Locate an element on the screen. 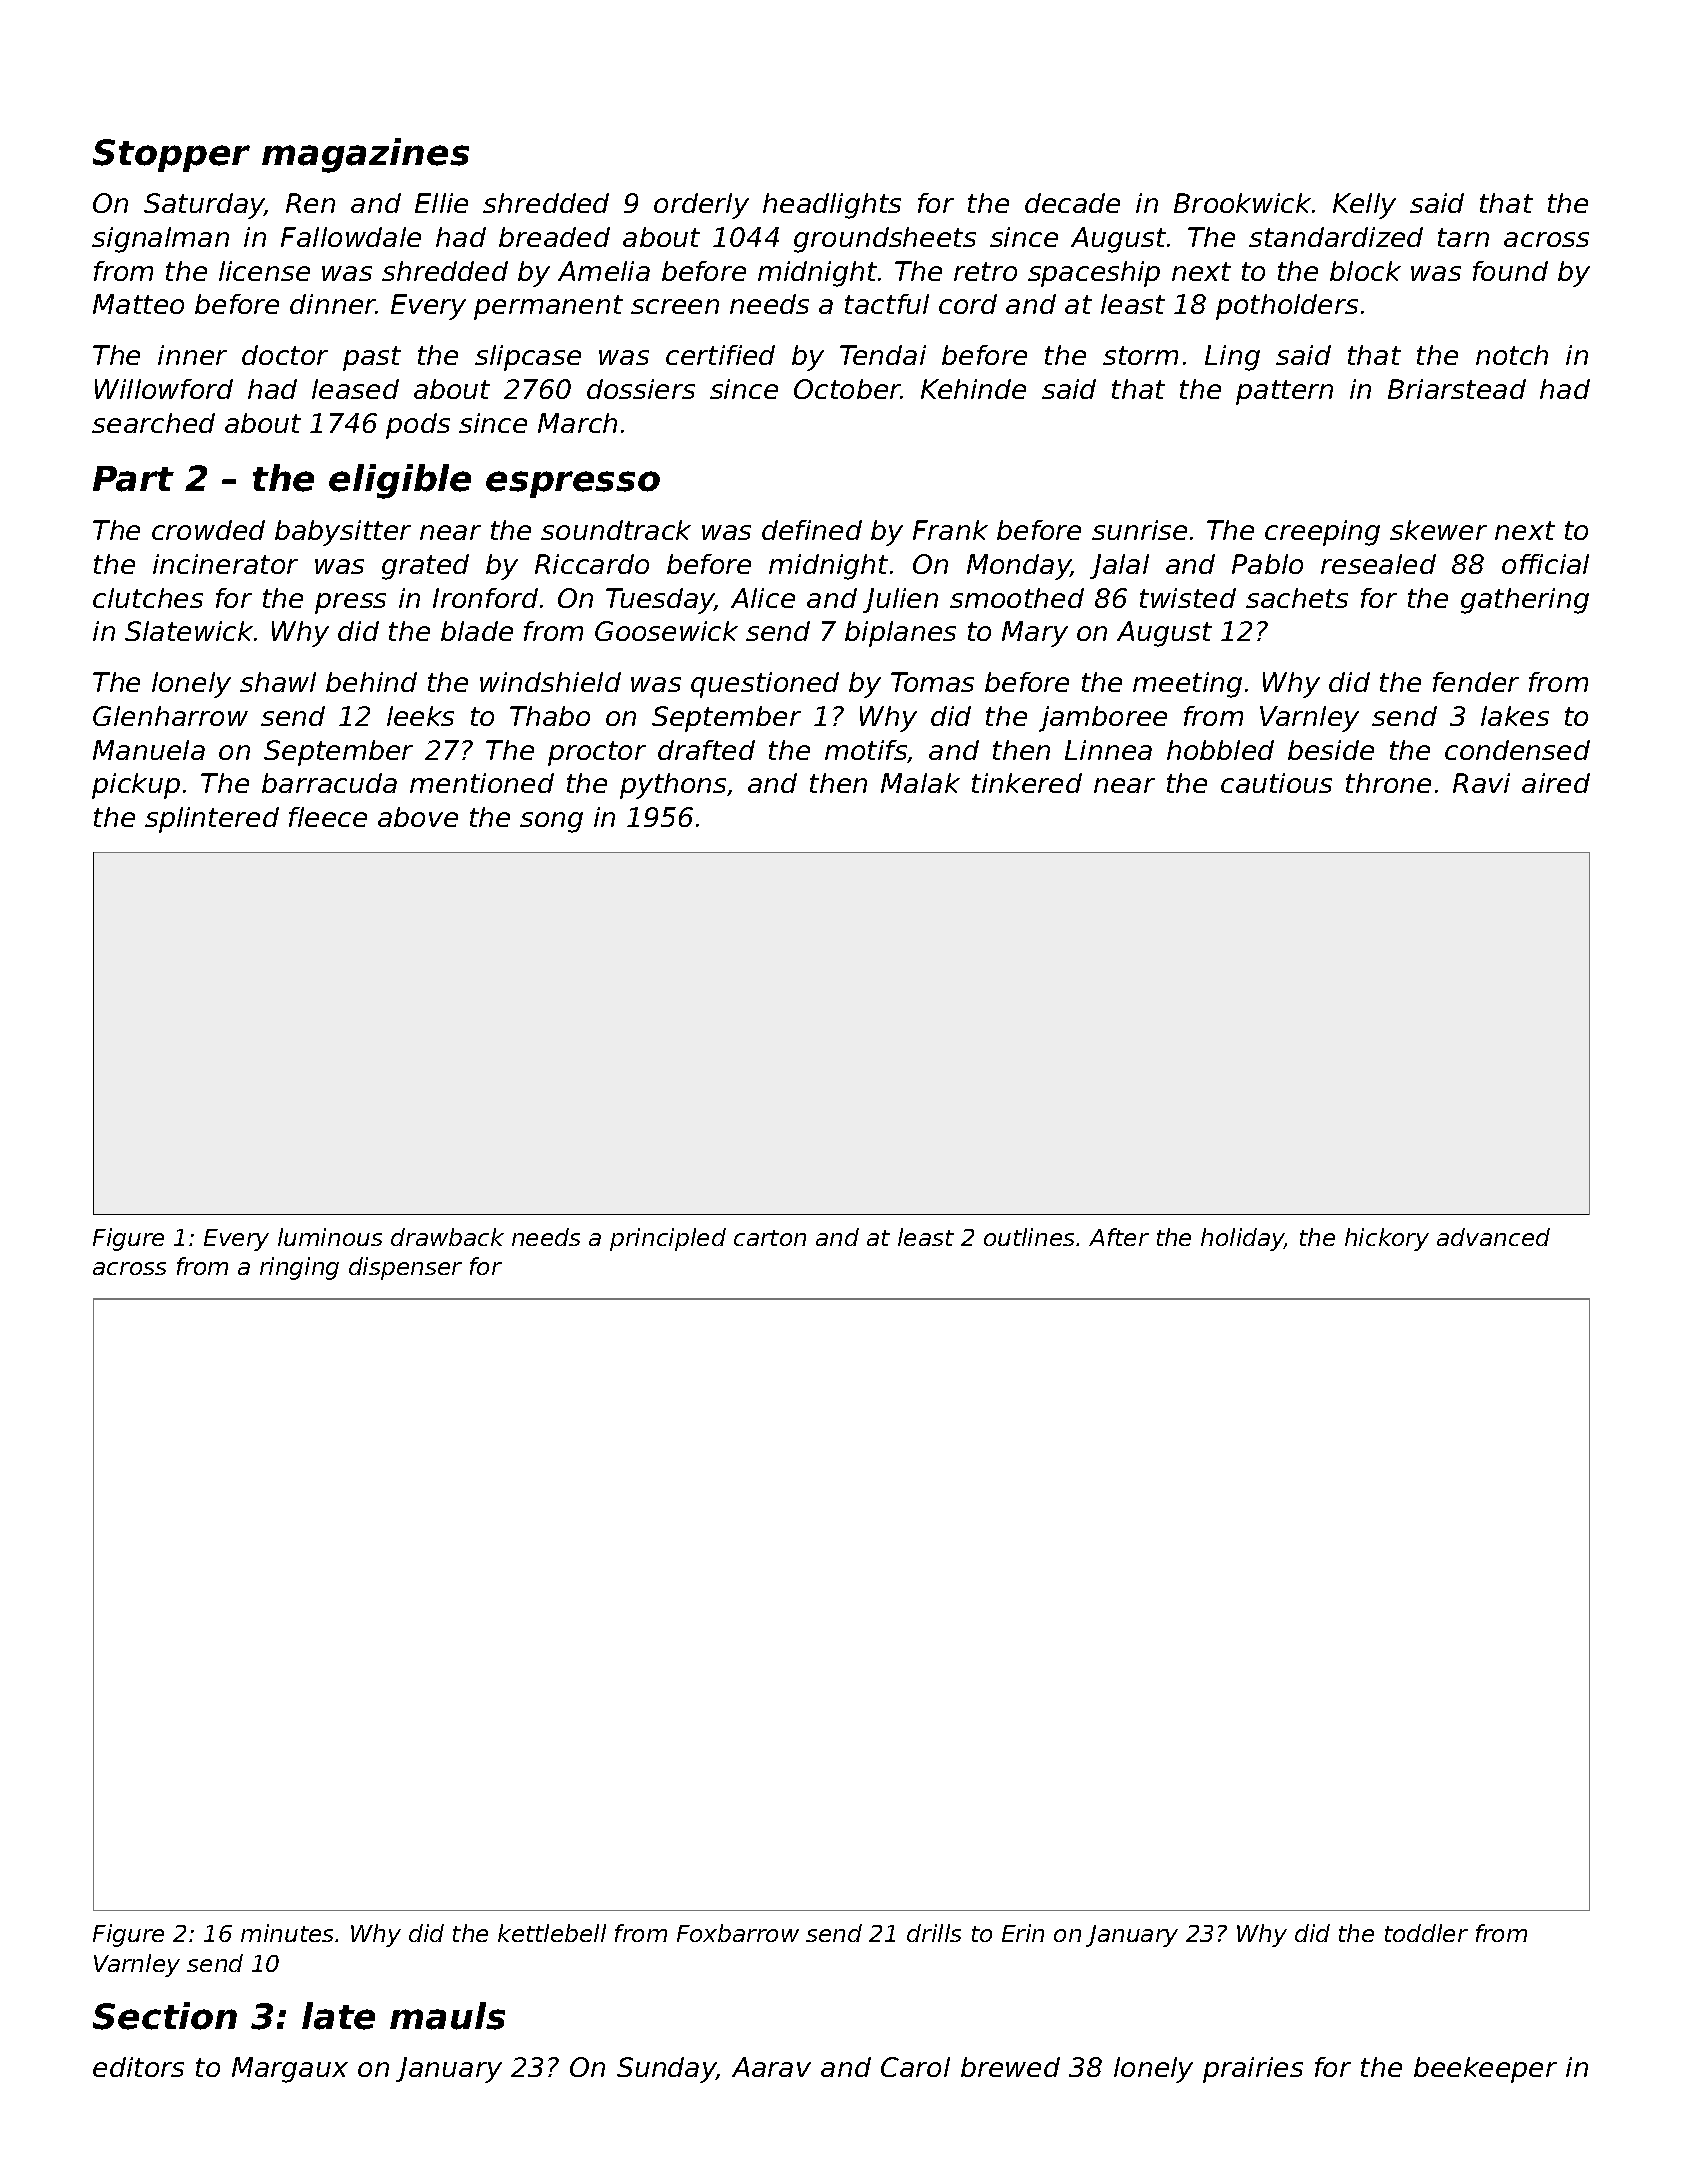  kettlebell is located at coordinates (552, 1933).
